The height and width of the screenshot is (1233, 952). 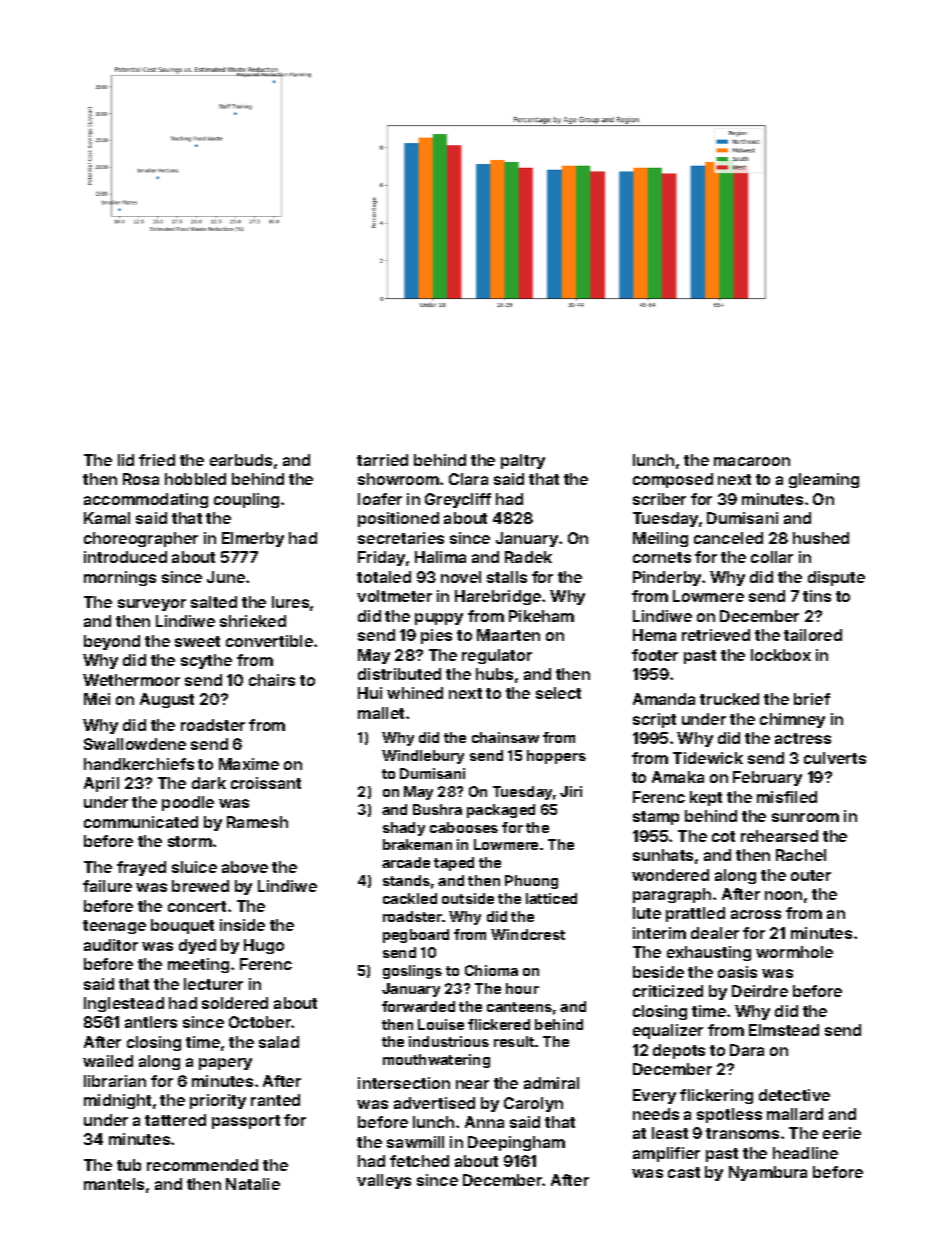 What do you see at coordinates (115, 1081) in the screenshot?
I see `librarian` at bounding box center [115, 1081].
